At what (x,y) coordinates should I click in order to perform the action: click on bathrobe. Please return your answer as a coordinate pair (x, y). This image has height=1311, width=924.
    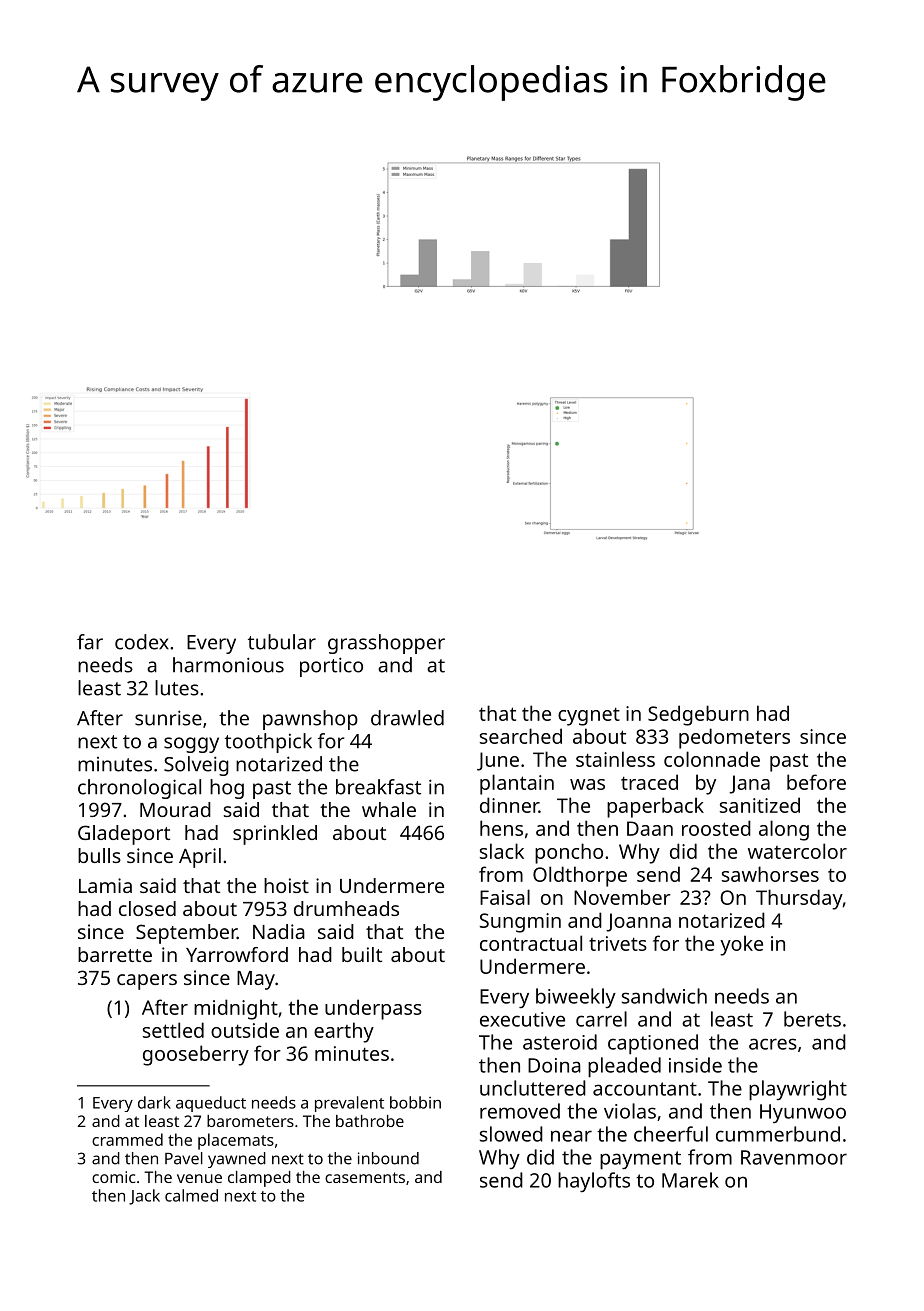
    Looking at the image, I should click on (370, 1121).
